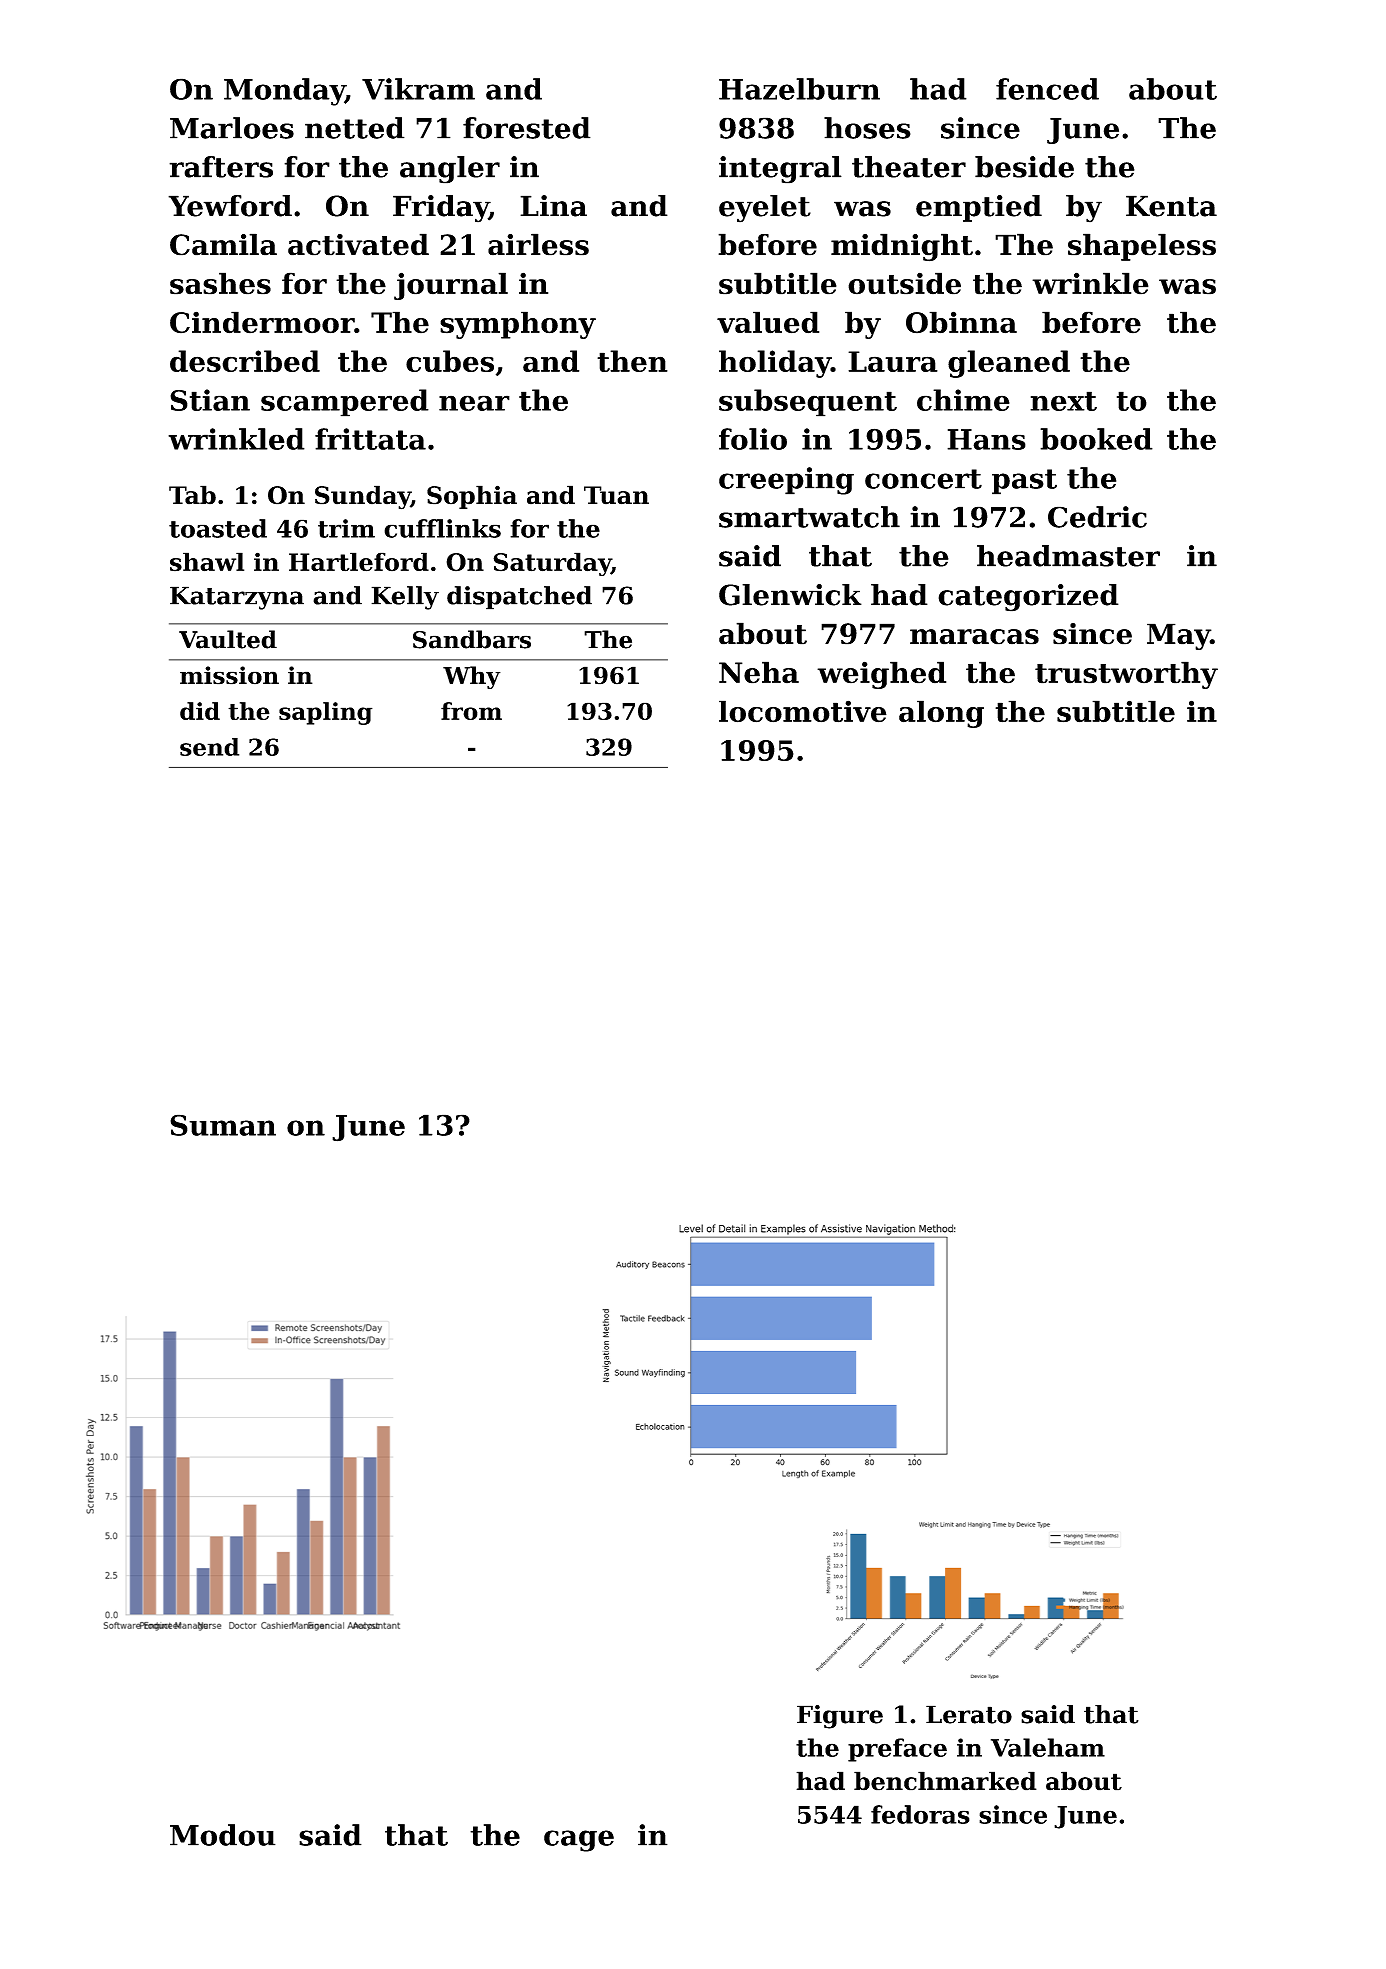 The image size is (1386, 1969). Describe the element at coordinates (897, 1750) in the screenshot. I see `preface` at that location.
